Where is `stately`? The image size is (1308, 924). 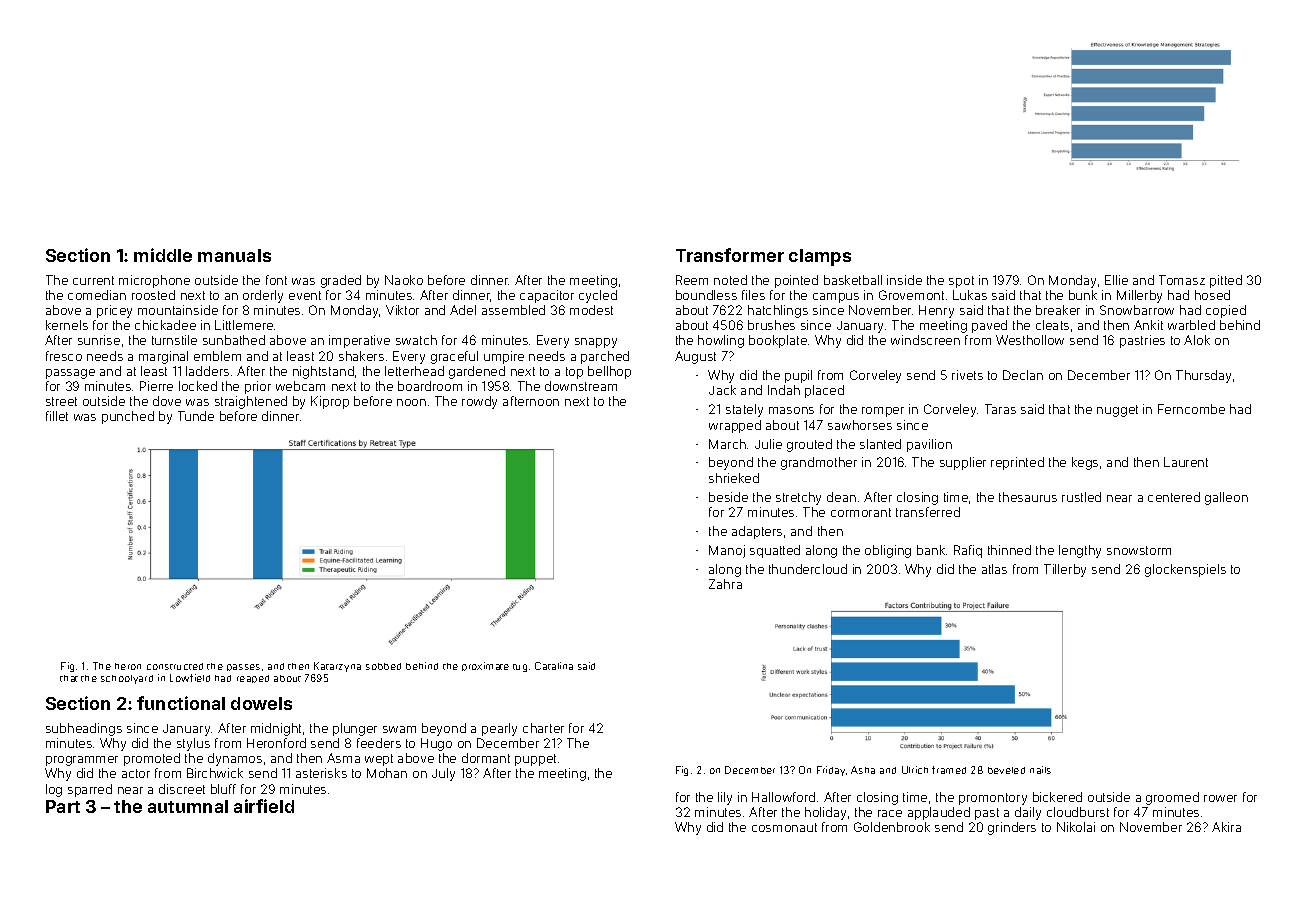
stately is located at coordinates (744, 410).
